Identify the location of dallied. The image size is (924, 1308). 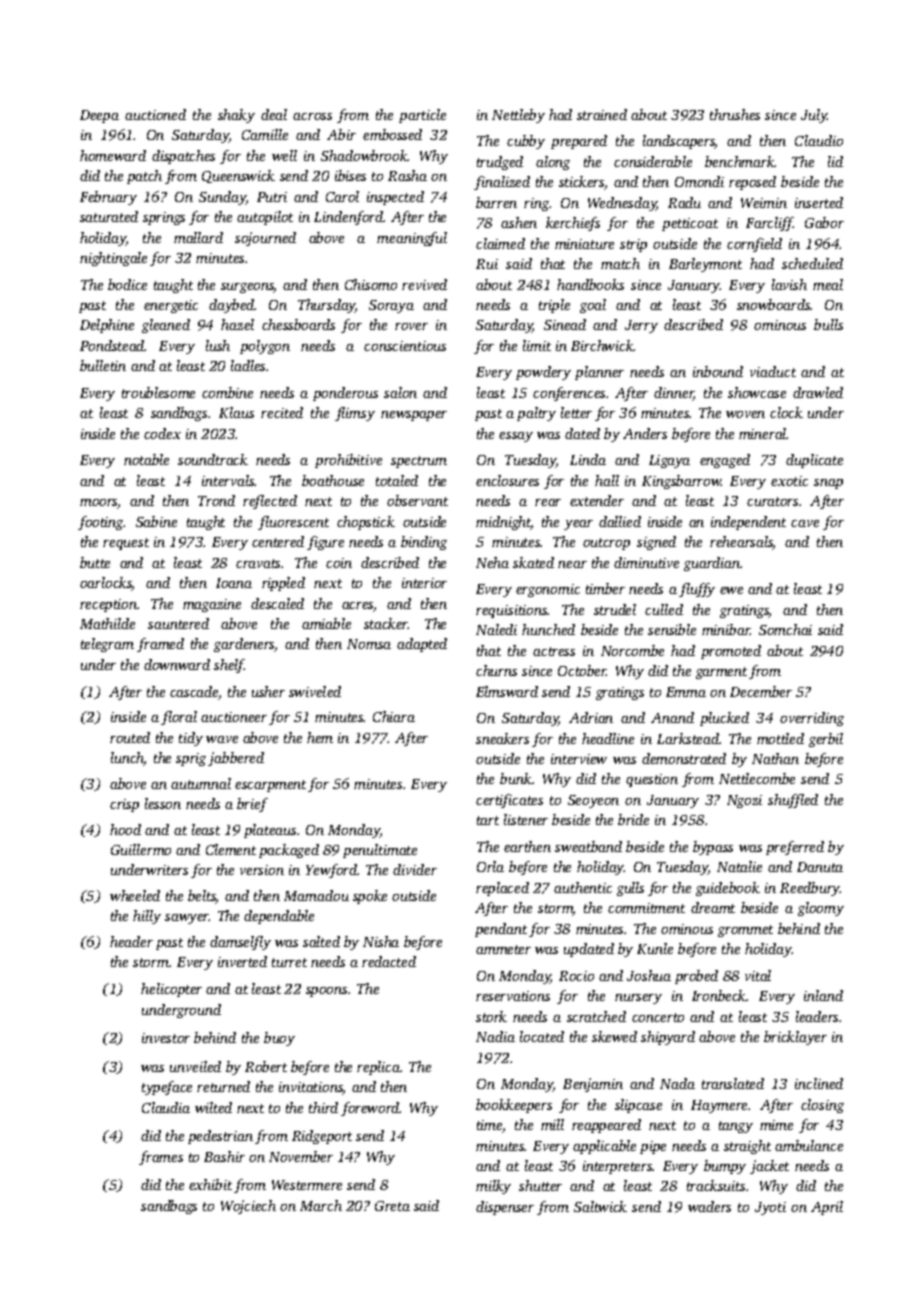
(620, 521).
